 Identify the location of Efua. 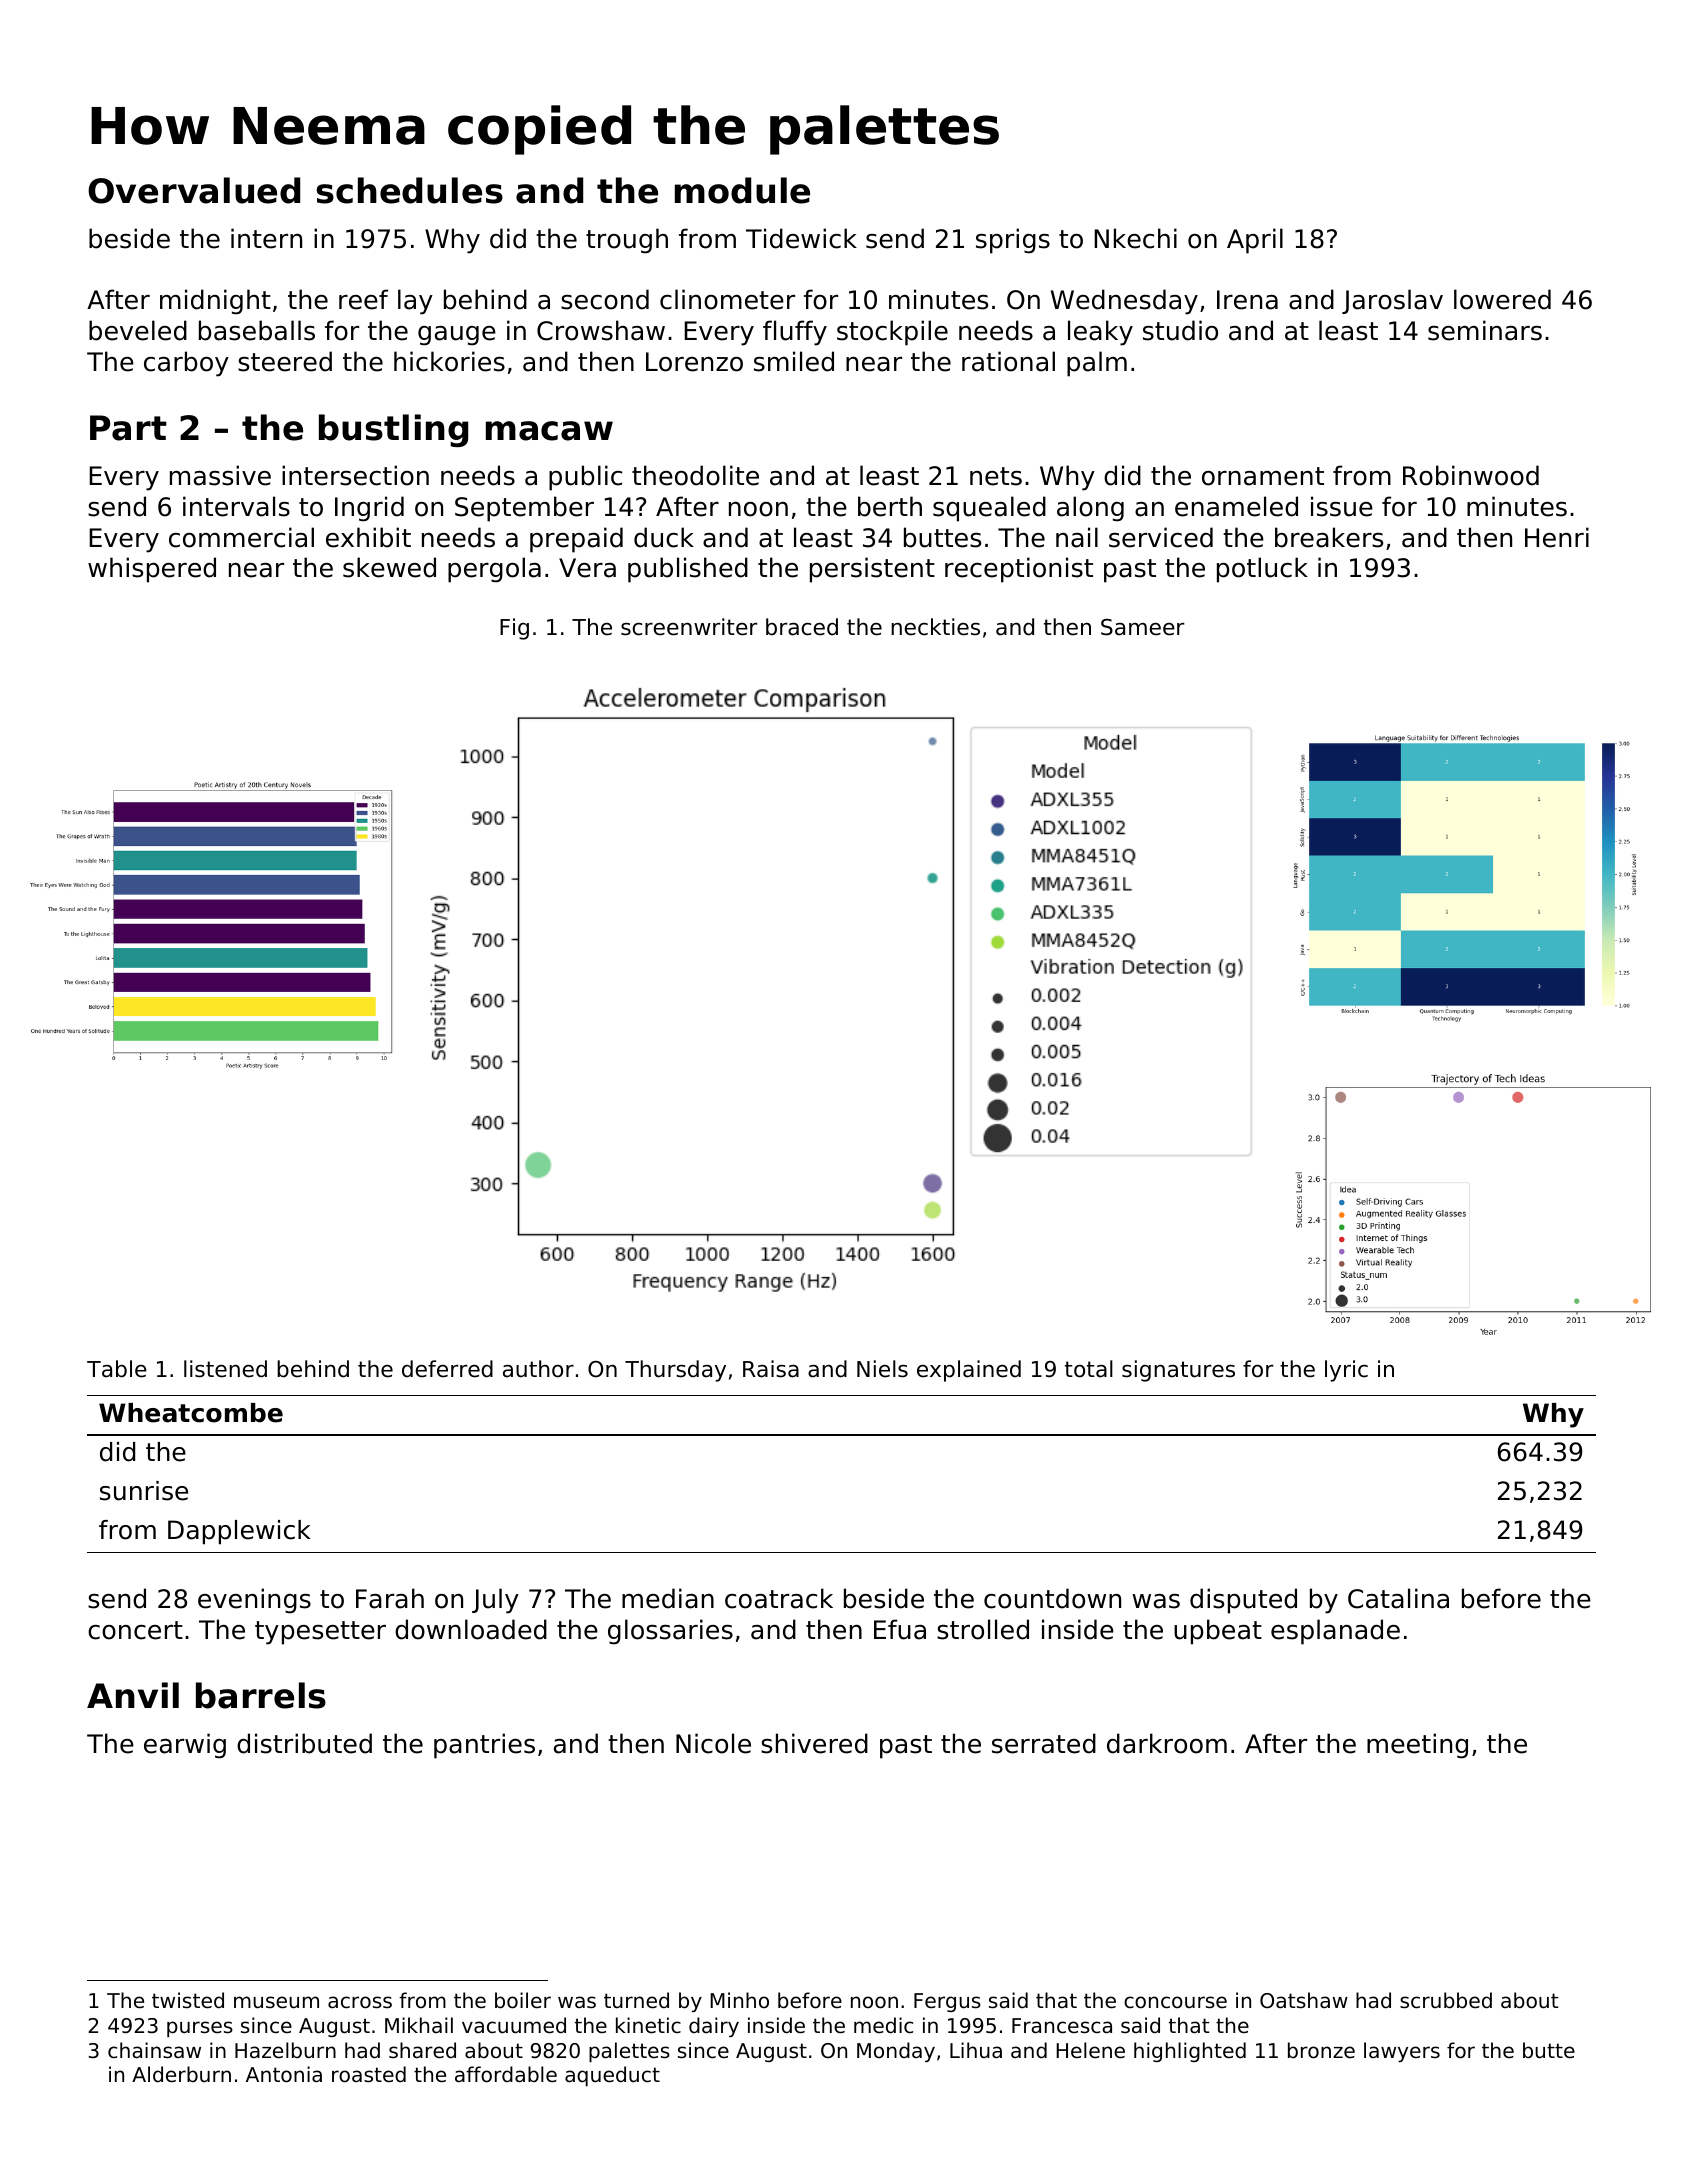
(900, 1629).
